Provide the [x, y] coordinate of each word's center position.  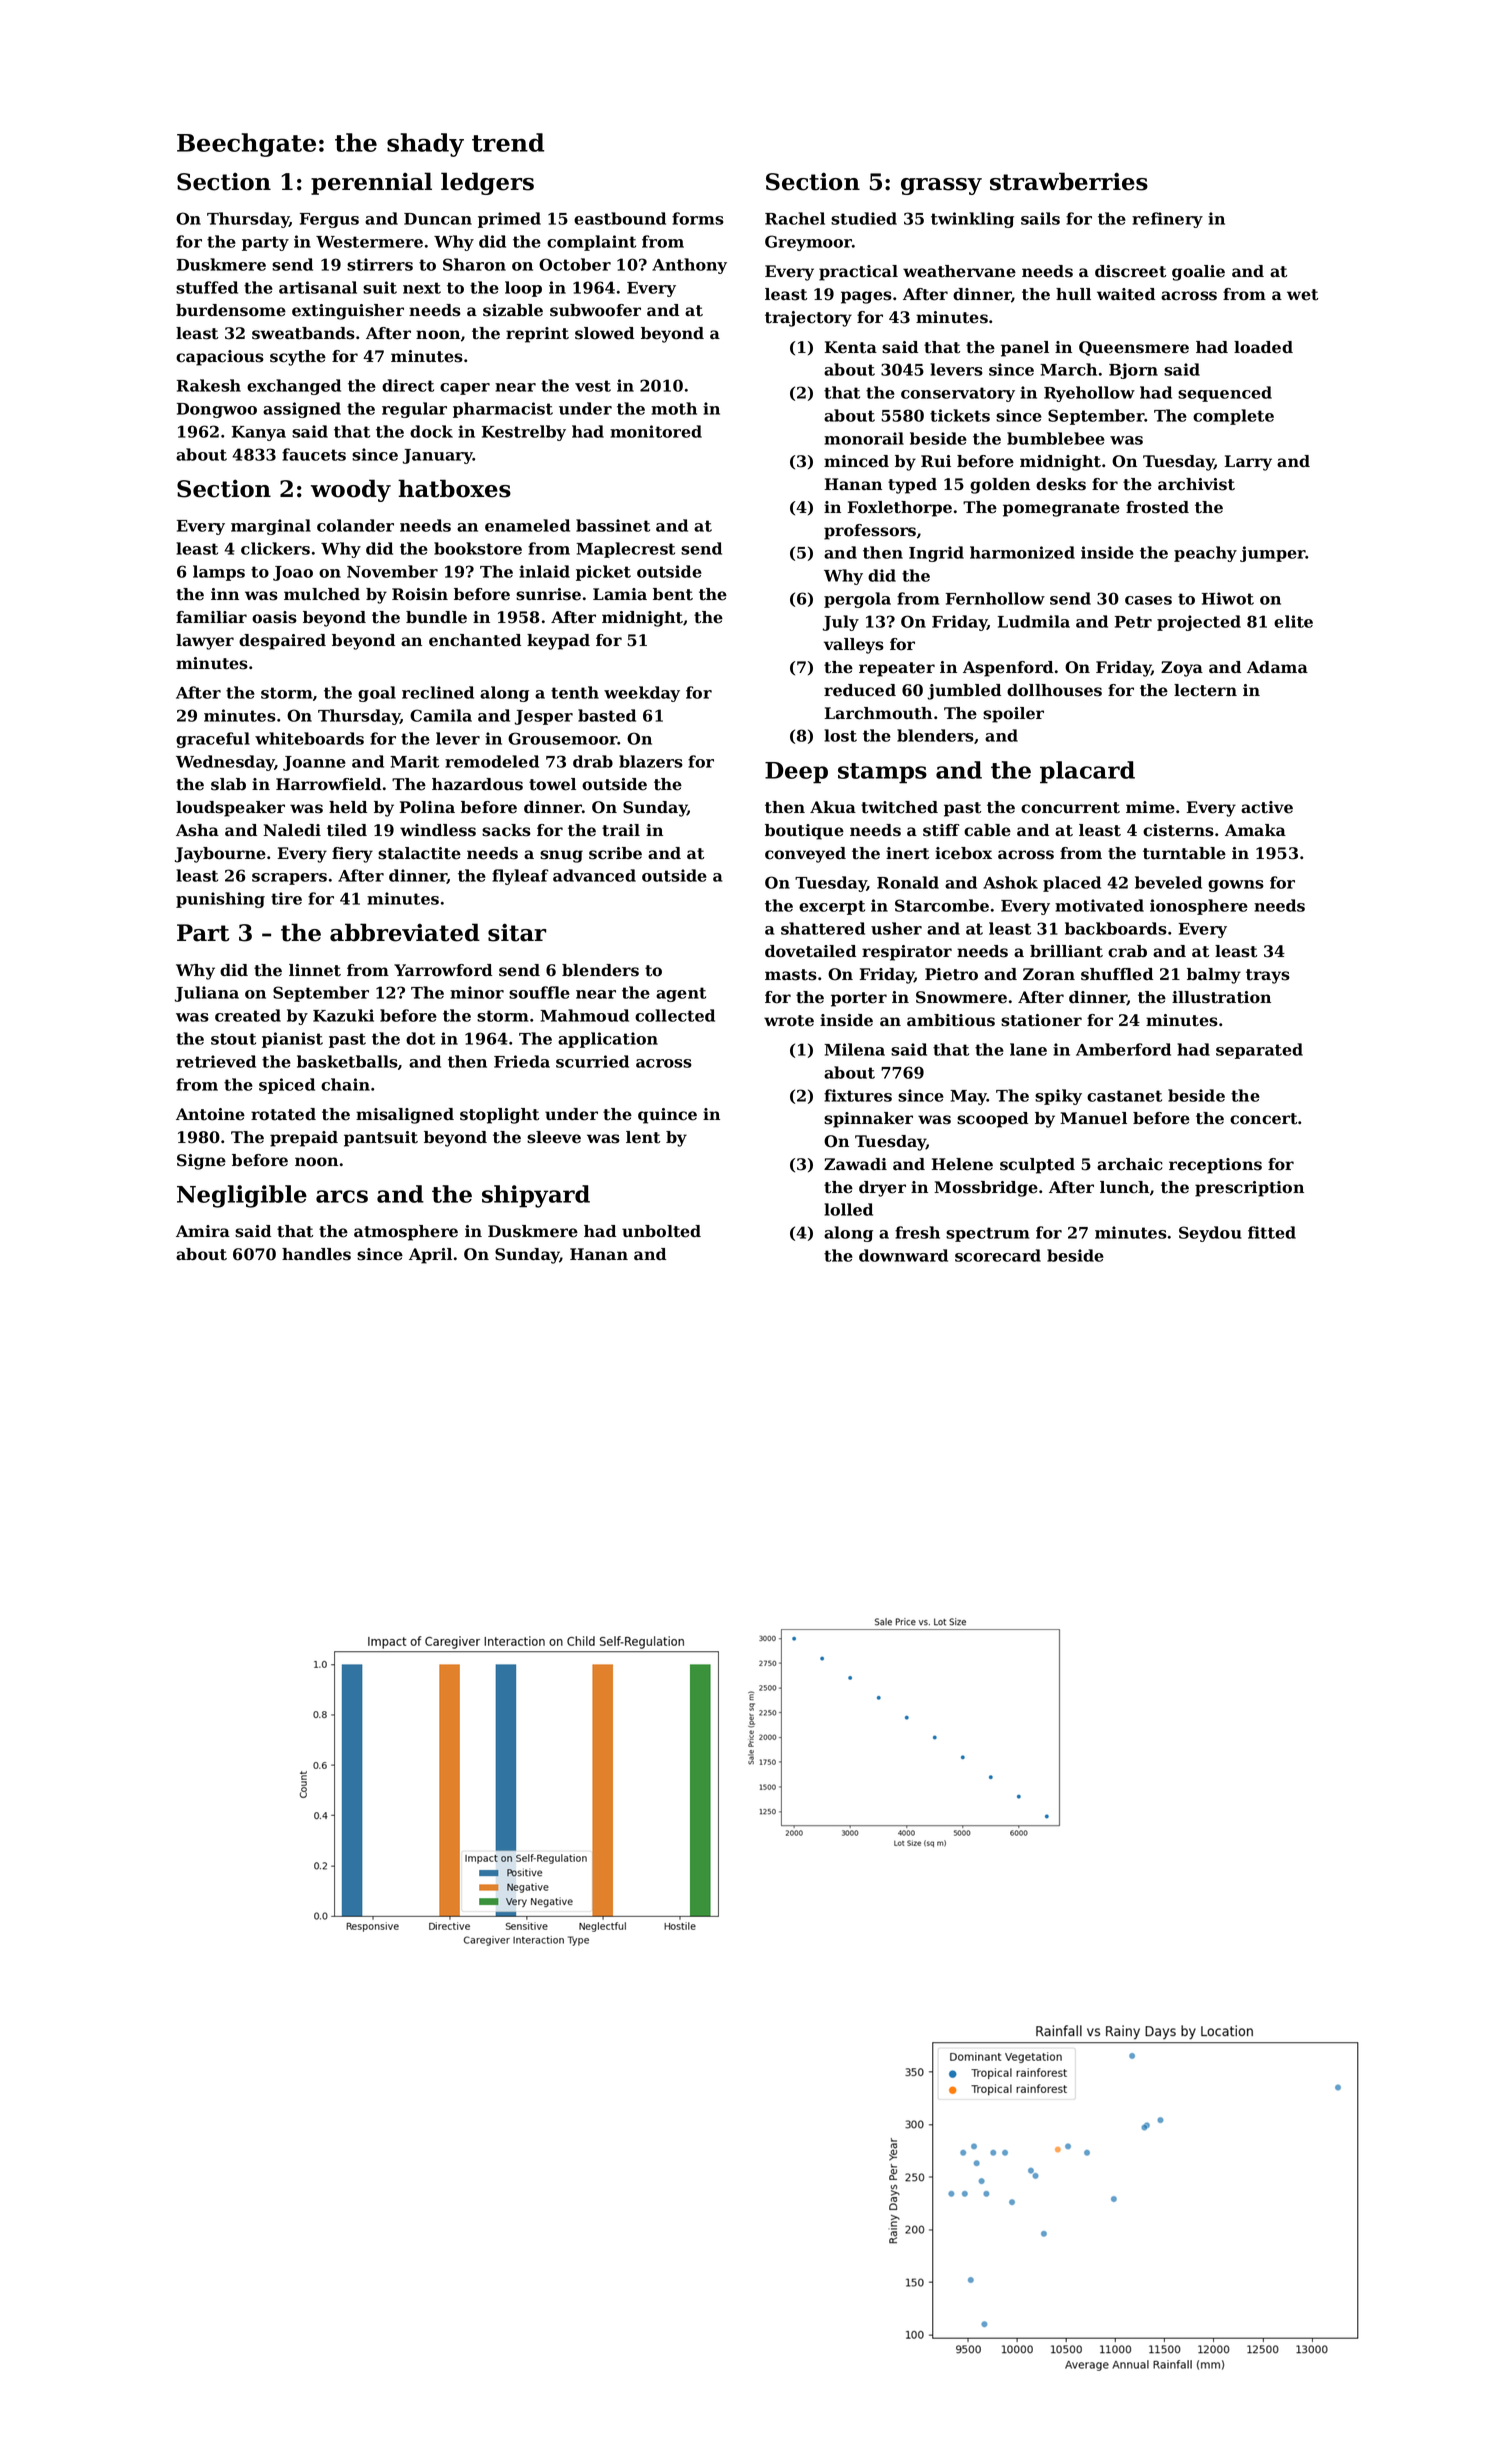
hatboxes [454, 488]
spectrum [988, 1234]
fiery [352, 855]
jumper [1273, 554]
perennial [371, 183]
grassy [941, 186]
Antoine [210, 1114]
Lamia [620, 594]
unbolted [661, 1231]
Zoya [1182, 669]
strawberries [1069, 181]
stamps [882, 773]
